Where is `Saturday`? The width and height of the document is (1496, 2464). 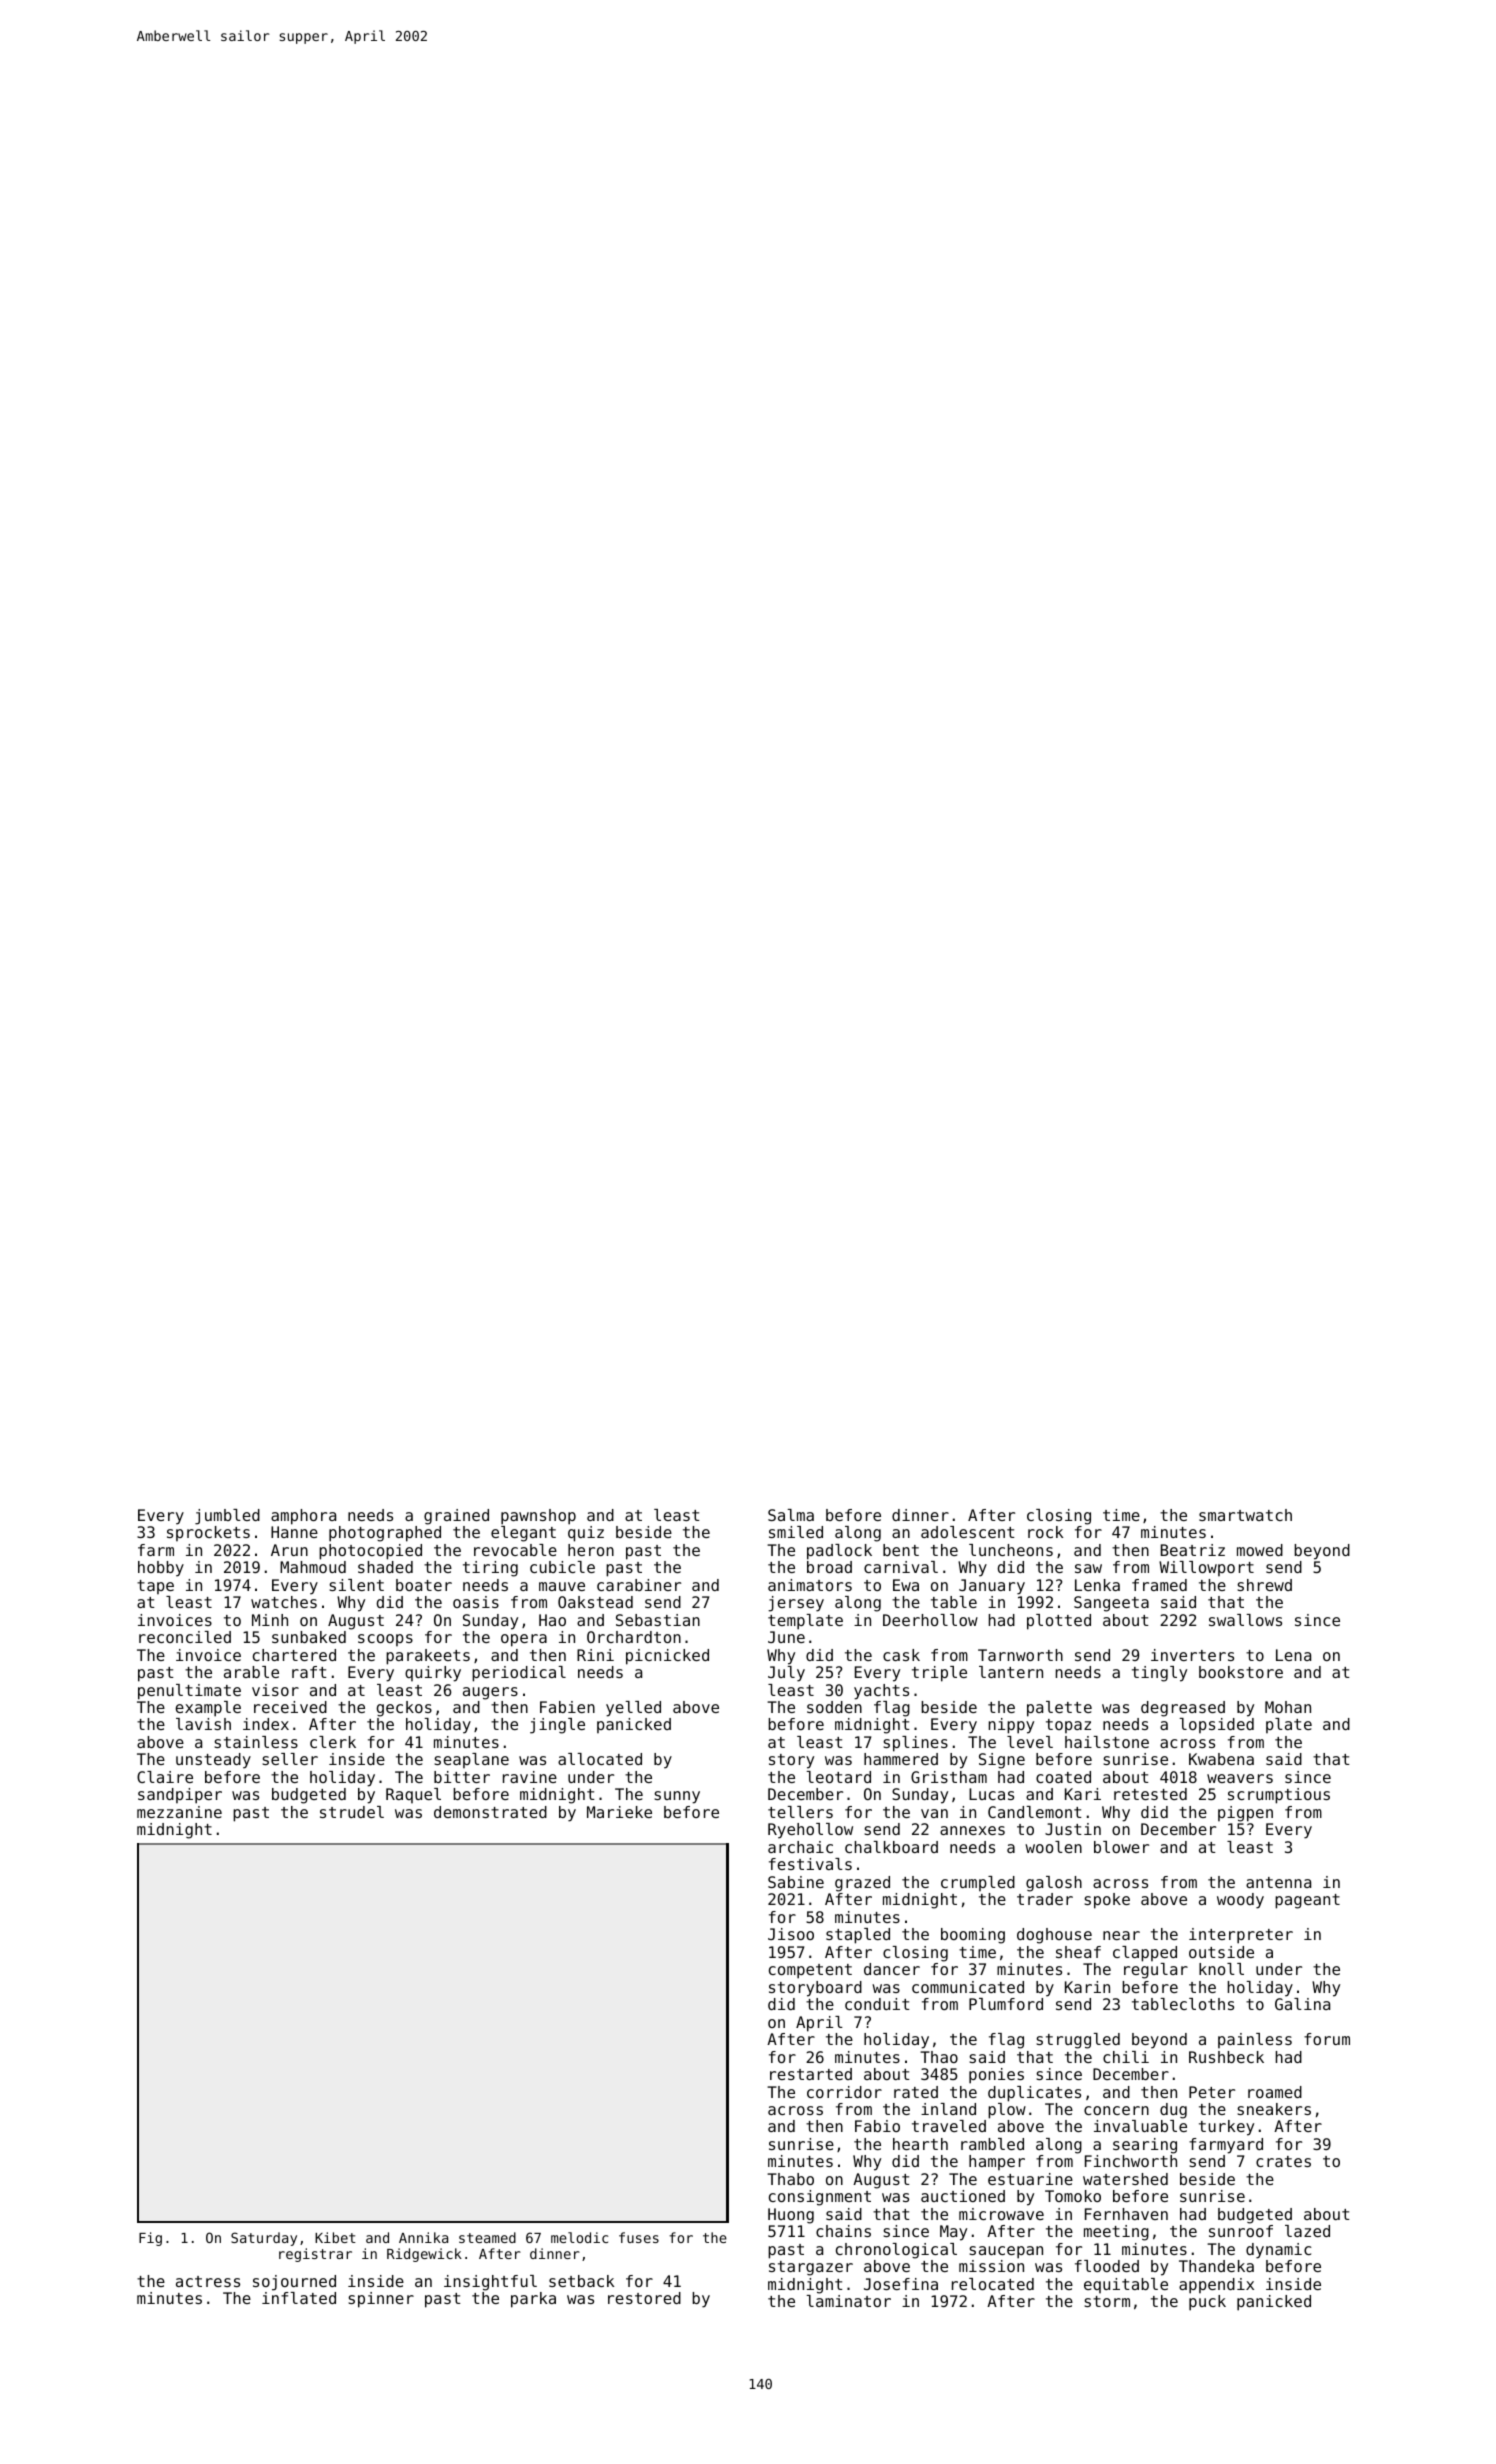
Saturday is located at coordinates (264, 2239).
